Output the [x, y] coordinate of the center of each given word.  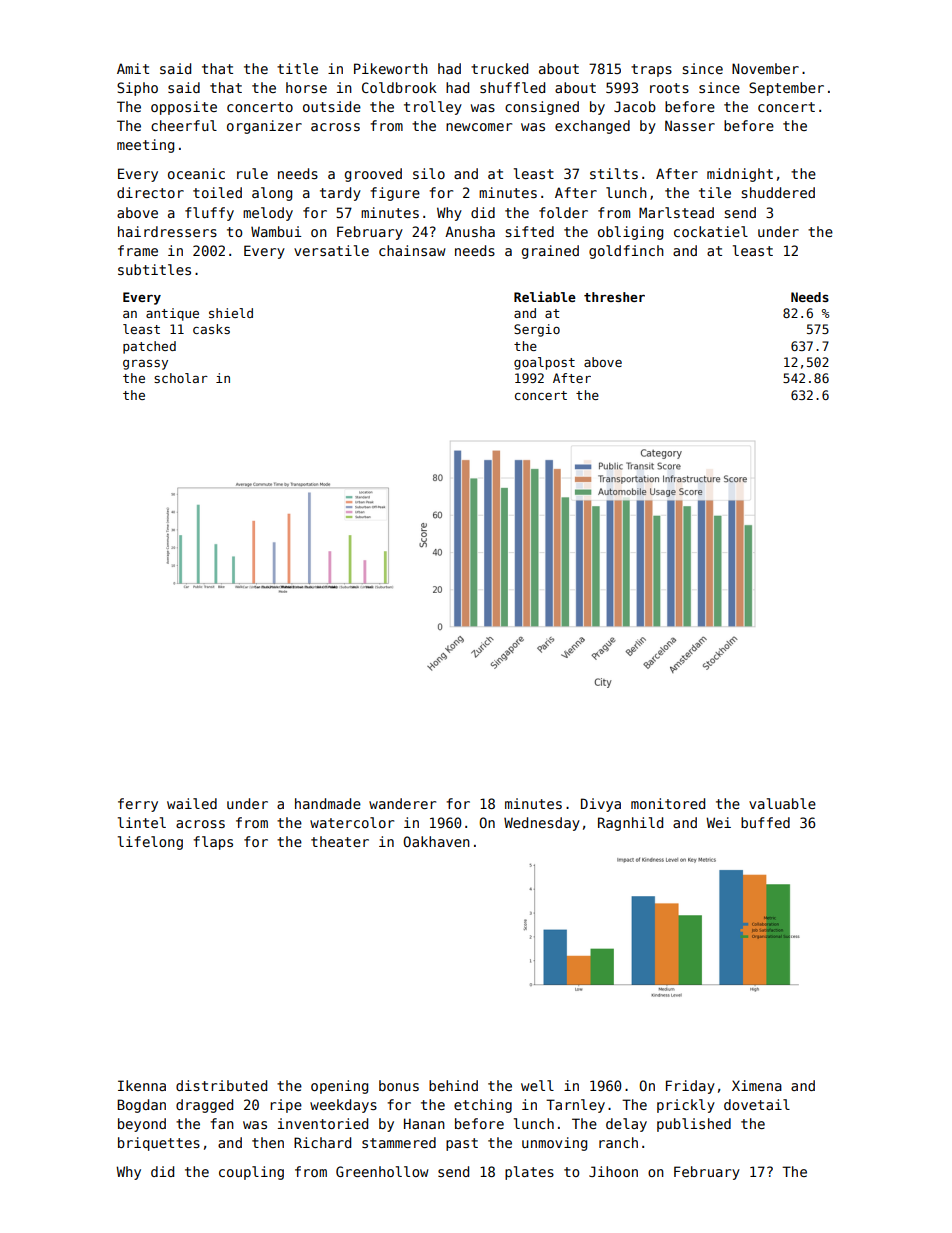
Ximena [757, 1085]
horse [306, 87]
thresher [614, 297]
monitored [668, 803]
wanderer [402, 803]
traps [651, 70]
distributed [221, 1085]
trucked [499, 68]
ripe [286, 1106]
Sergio [537, 330]
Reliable [545, 296]
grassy [145, 365]
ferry [138, 805]
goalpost [544, 363]
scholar [181, 378]
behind [453, 1085]
